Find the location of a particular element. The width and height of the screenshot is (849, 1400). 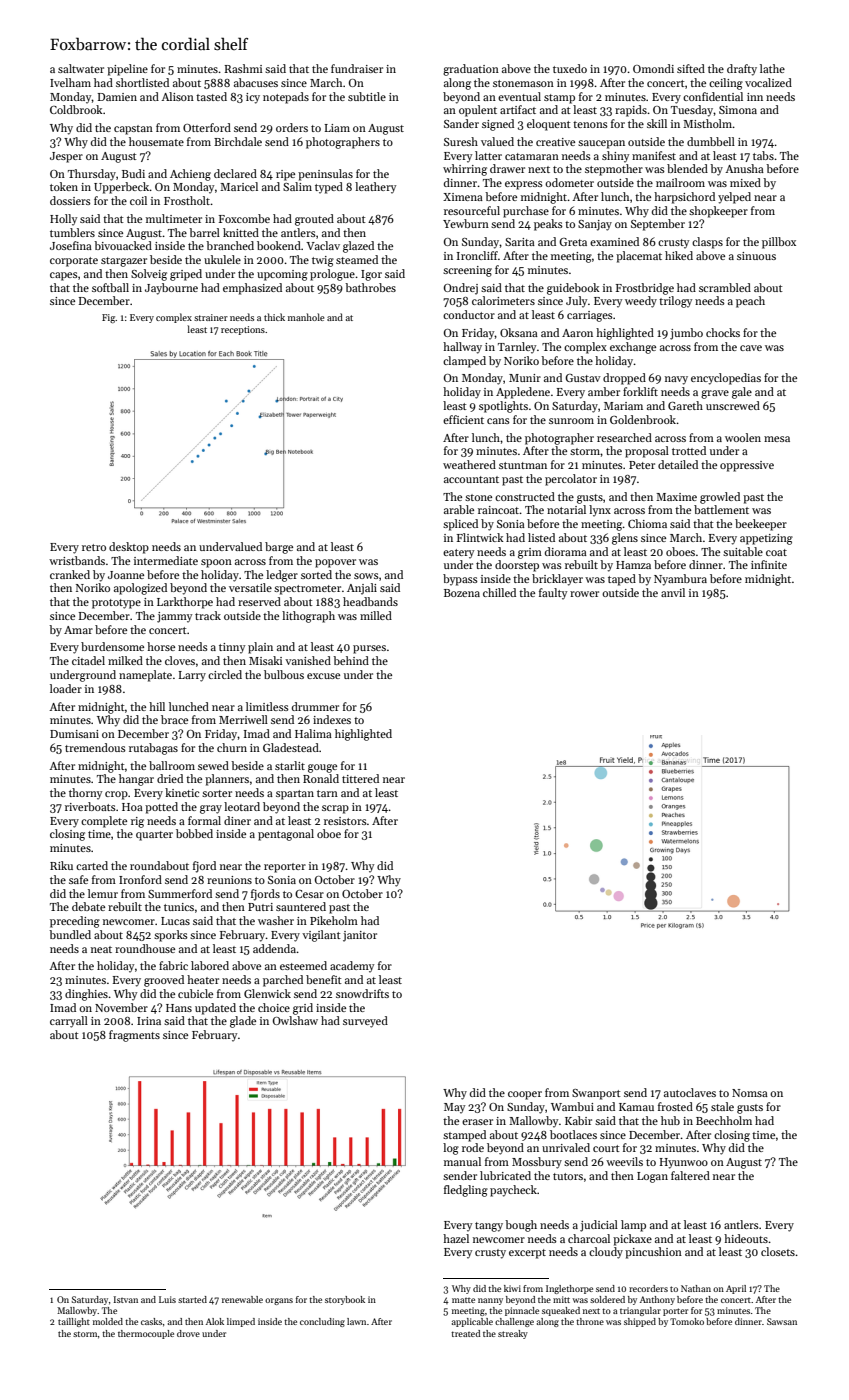

tabs is located at coordinates (763, 155).
